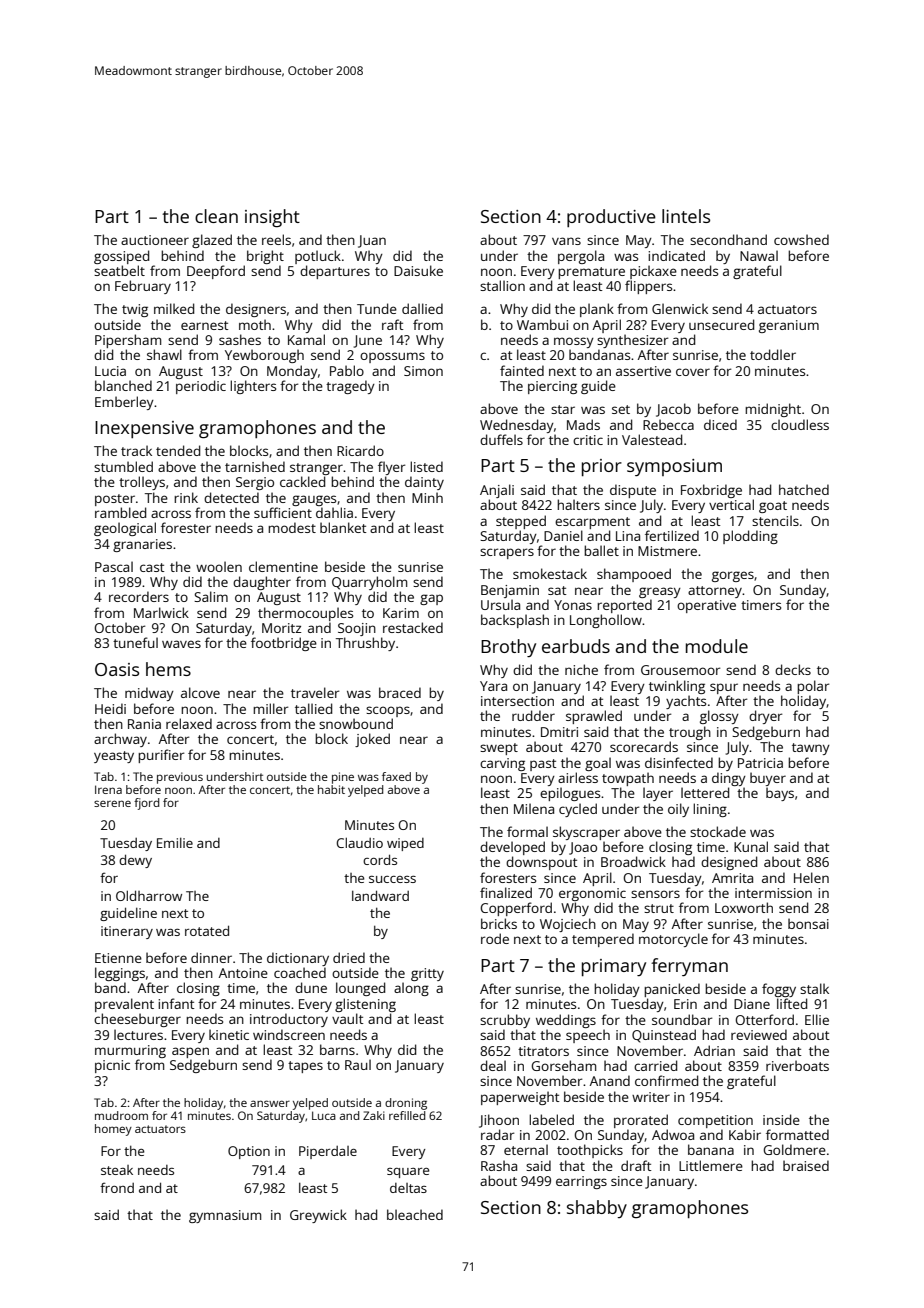 This screenshot has width=924, height=1308. Describe the element at coordinates (422, 308) in the screenshot. I see `dallied` at that location.
